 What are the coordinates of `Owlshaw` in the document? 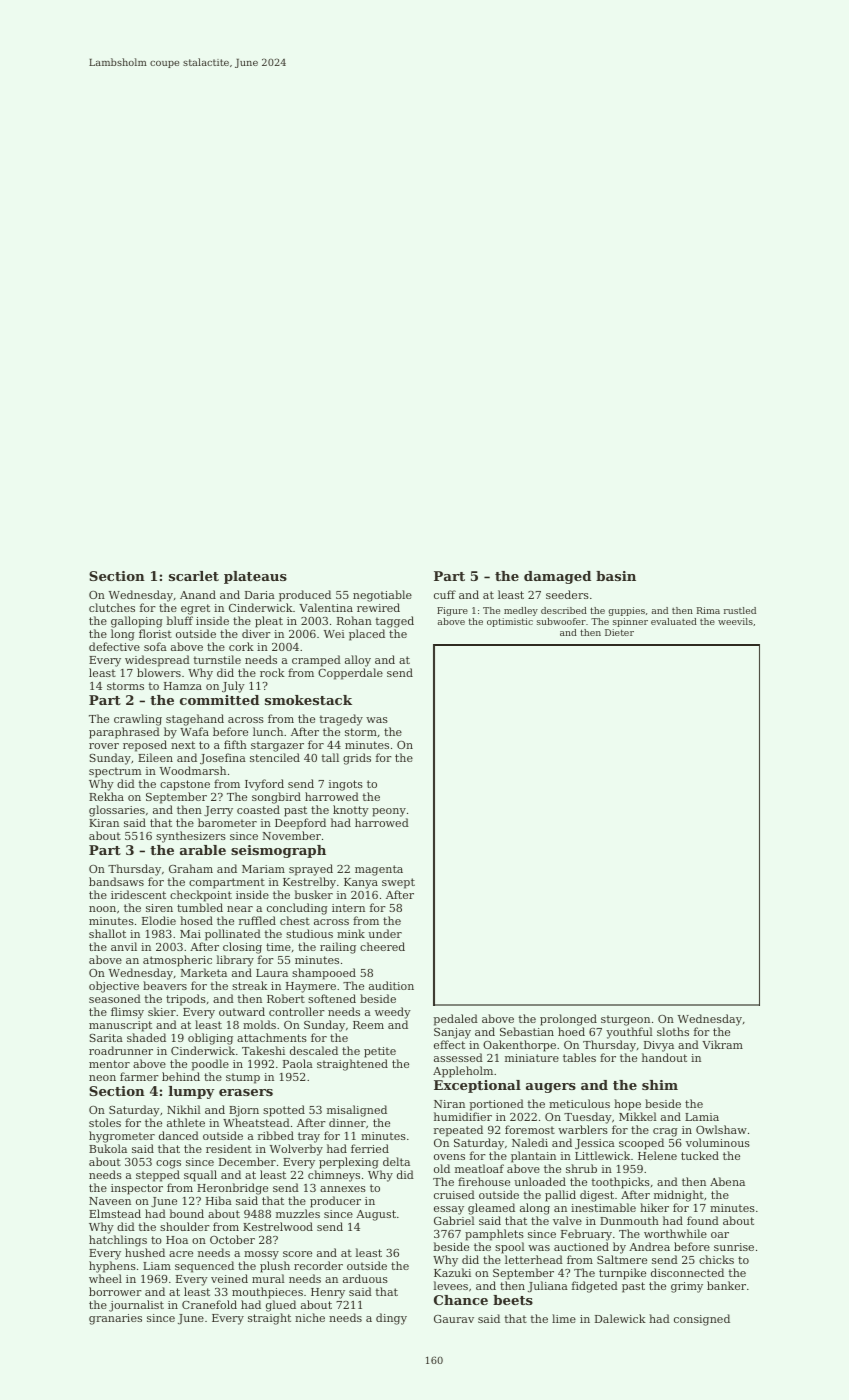 It's located at (721, 1129).
